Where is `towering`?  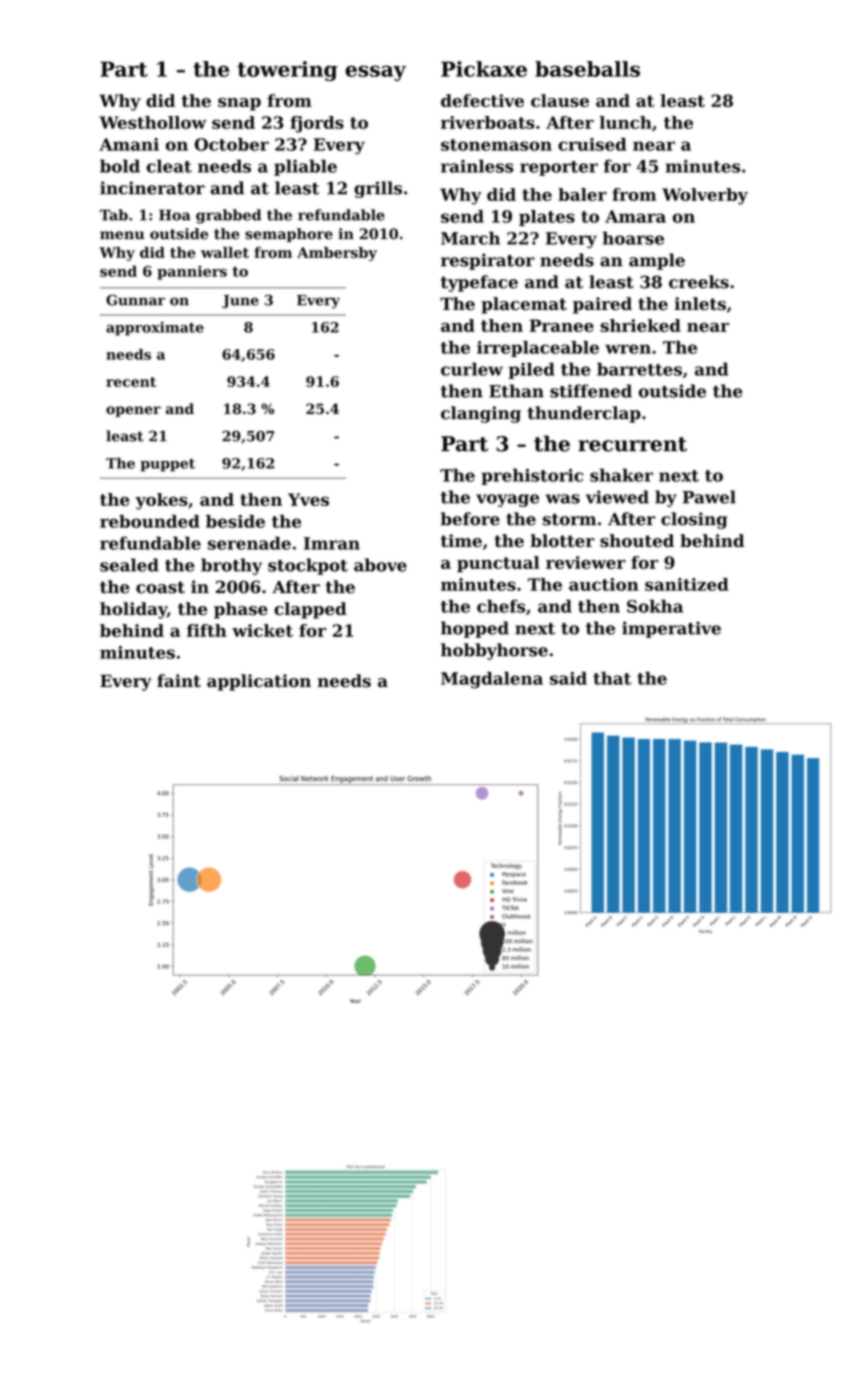
towering is located at coordinates (287, 71).
